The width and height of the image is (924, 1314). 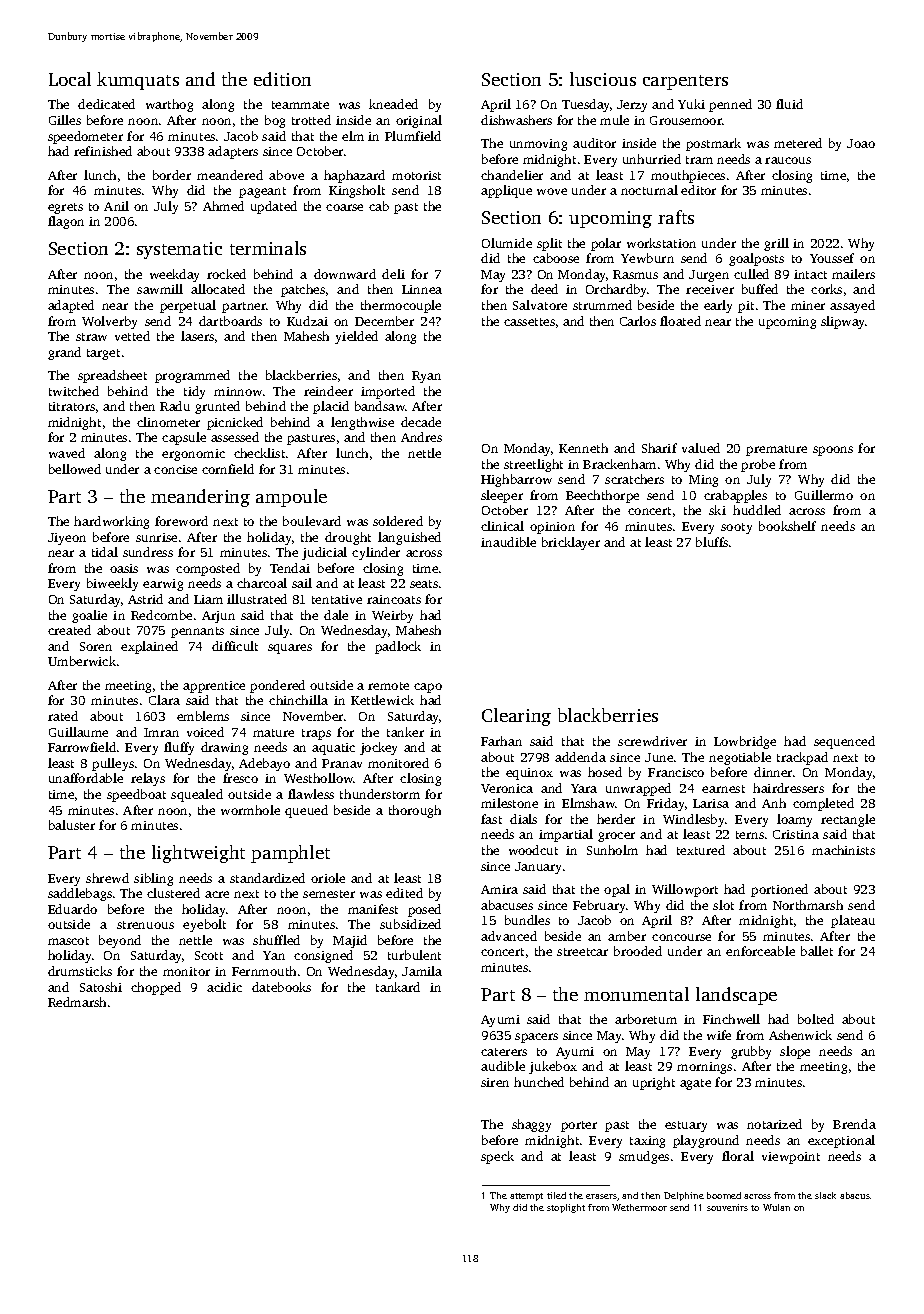 I want to click on kumquats, so click(x=138, y=81).
